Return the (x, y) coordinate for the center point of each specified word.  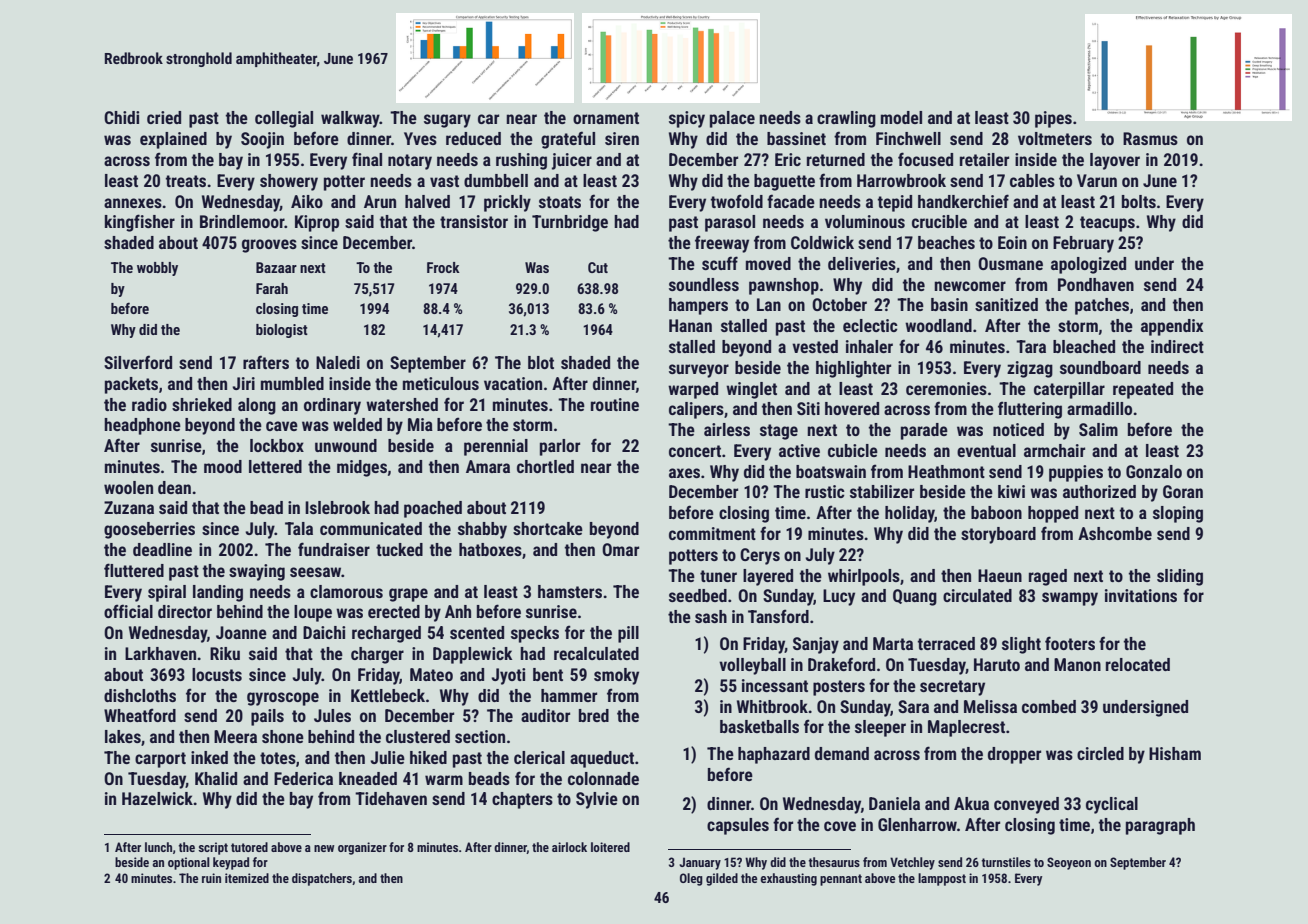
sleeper (880, 728)
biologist (282, 331)
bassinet (796, 138)
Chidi (121, 117)
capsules (738, 826)
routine (615, 404)
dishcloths (140, 695)
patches (1102, 306)
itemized (247, 878)
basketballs (759, 726)
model (901, 117)
